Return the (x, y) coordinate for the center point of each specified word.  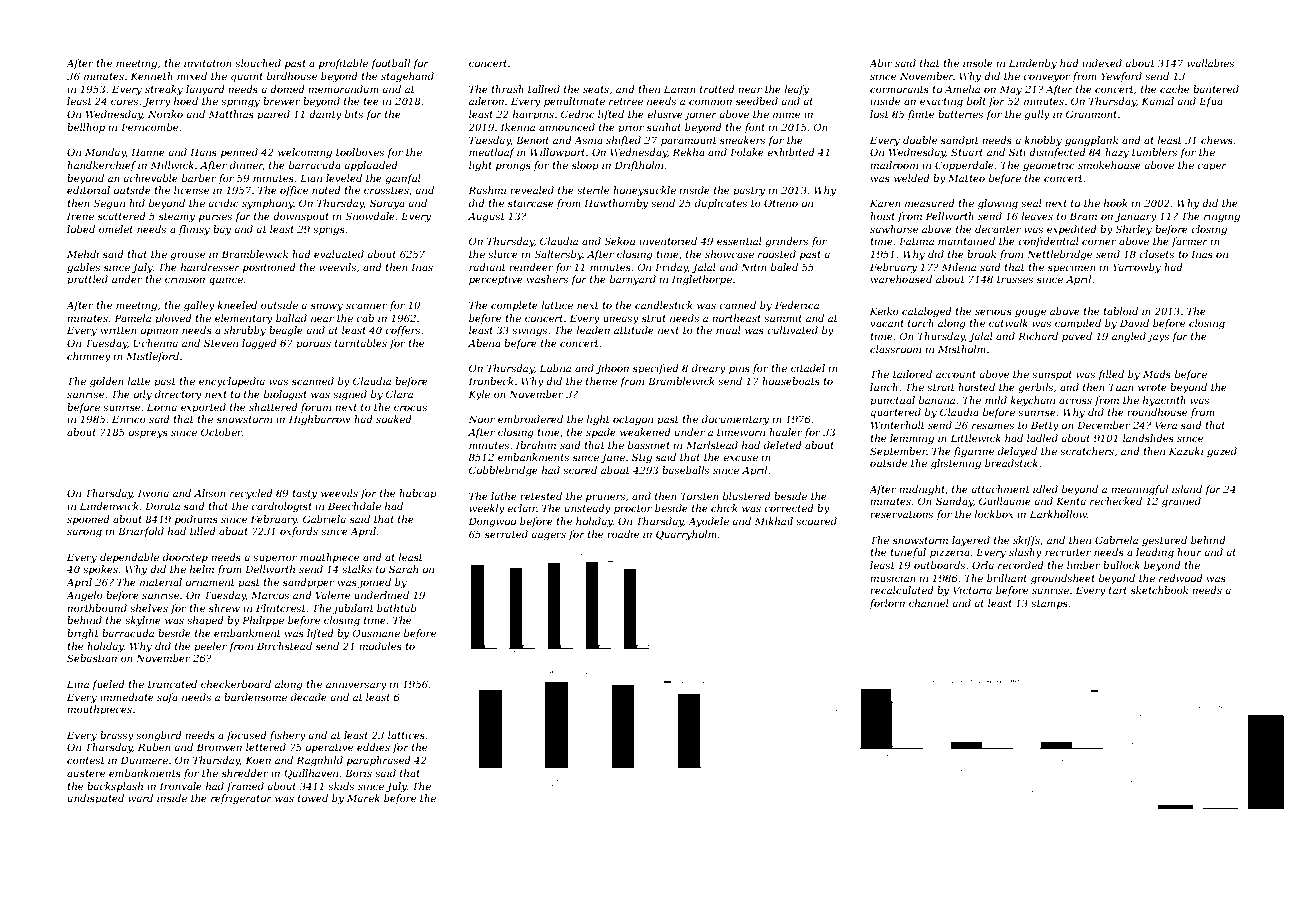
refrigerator (241, 799)
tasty (304, 494)
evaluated (339, 254)
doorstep (185, 558)
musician (893, 578)
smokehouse (1109, 165)
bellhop (86, 128)
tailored (912, 374)
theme (601, 381)
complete (514, 306)
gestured (1164, 541)
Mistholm (962, 349)
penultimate (574, 102)
